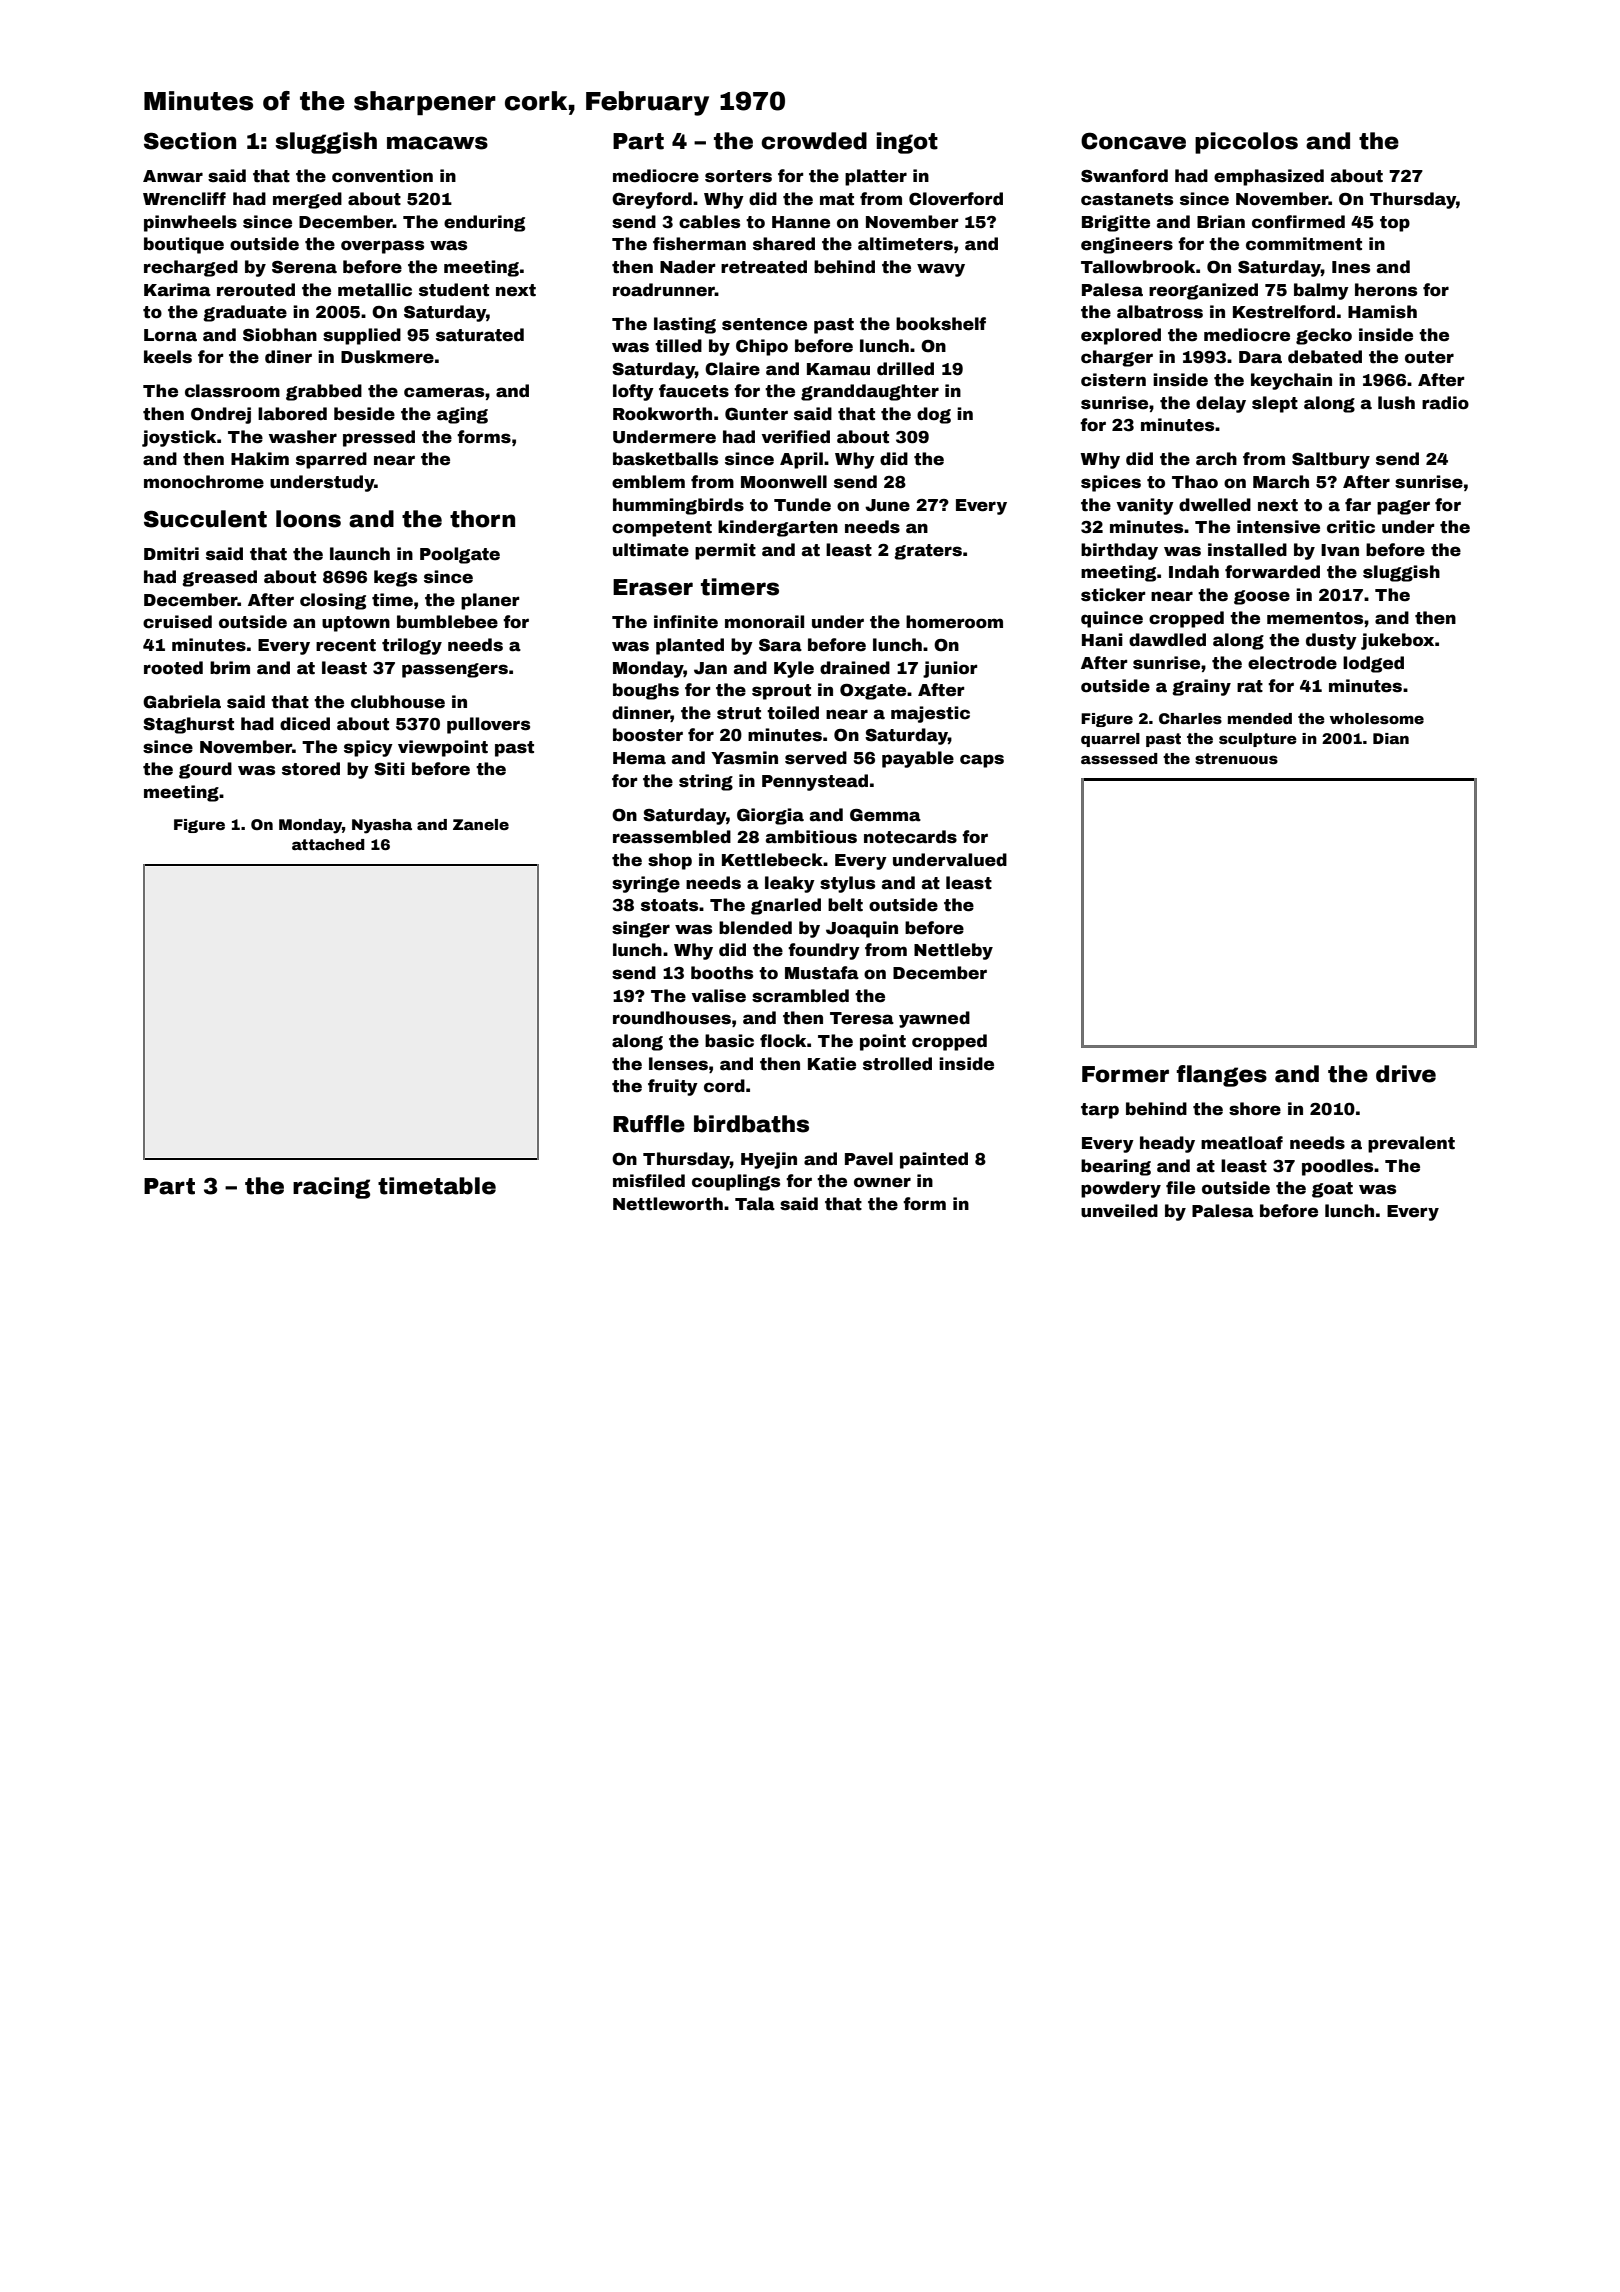  What do you see at coordinates (364, 414) in the screenshot?
I see `beside` at bounding box center [364, 414].
